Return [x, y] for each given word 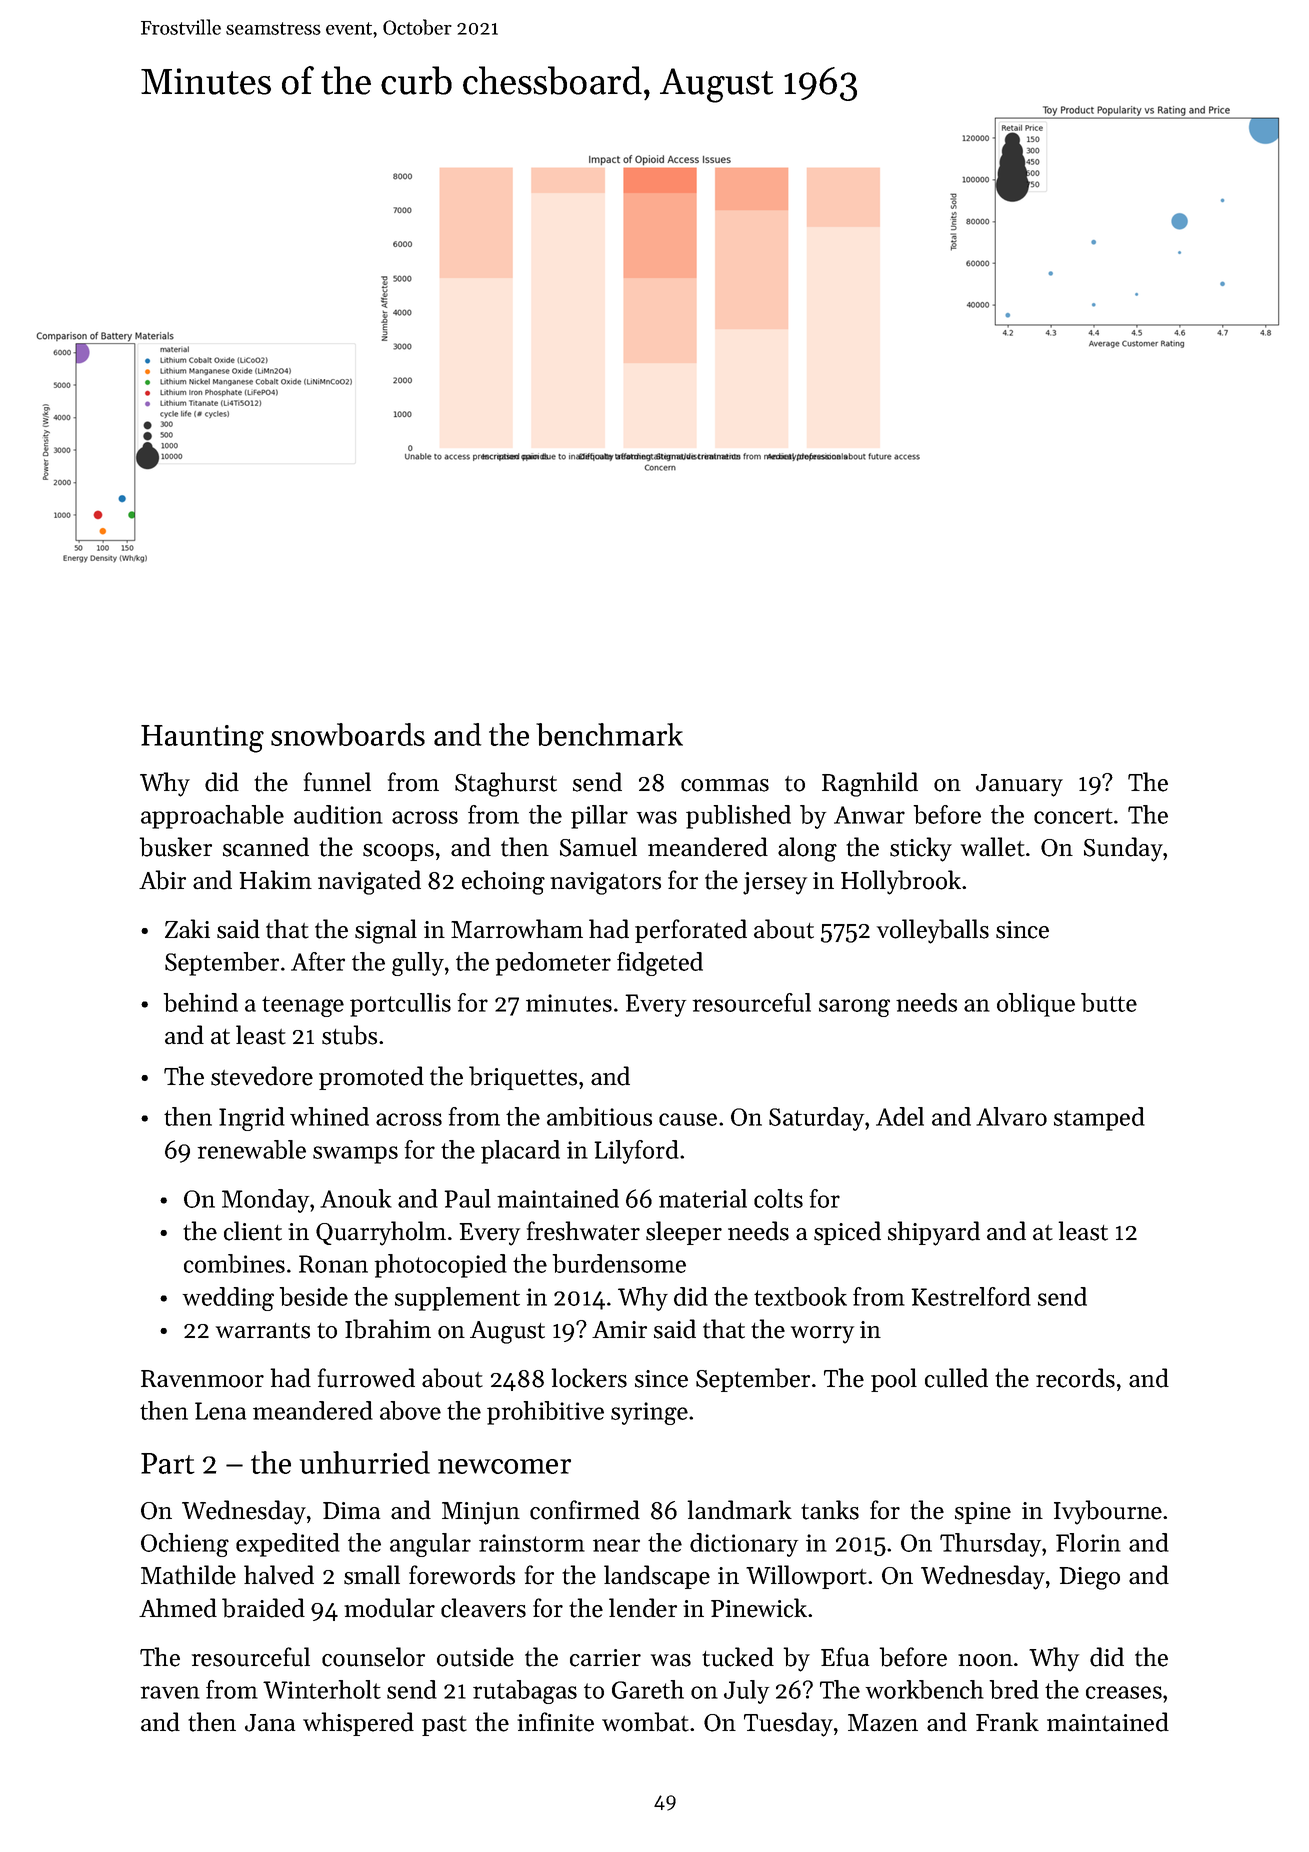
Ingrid [252, 1119]
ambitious [599, 1116]
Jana [270, 1723]
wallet [993, 847]
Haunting [202, 739]
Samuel [598, 847]
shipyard [934, 1233]
